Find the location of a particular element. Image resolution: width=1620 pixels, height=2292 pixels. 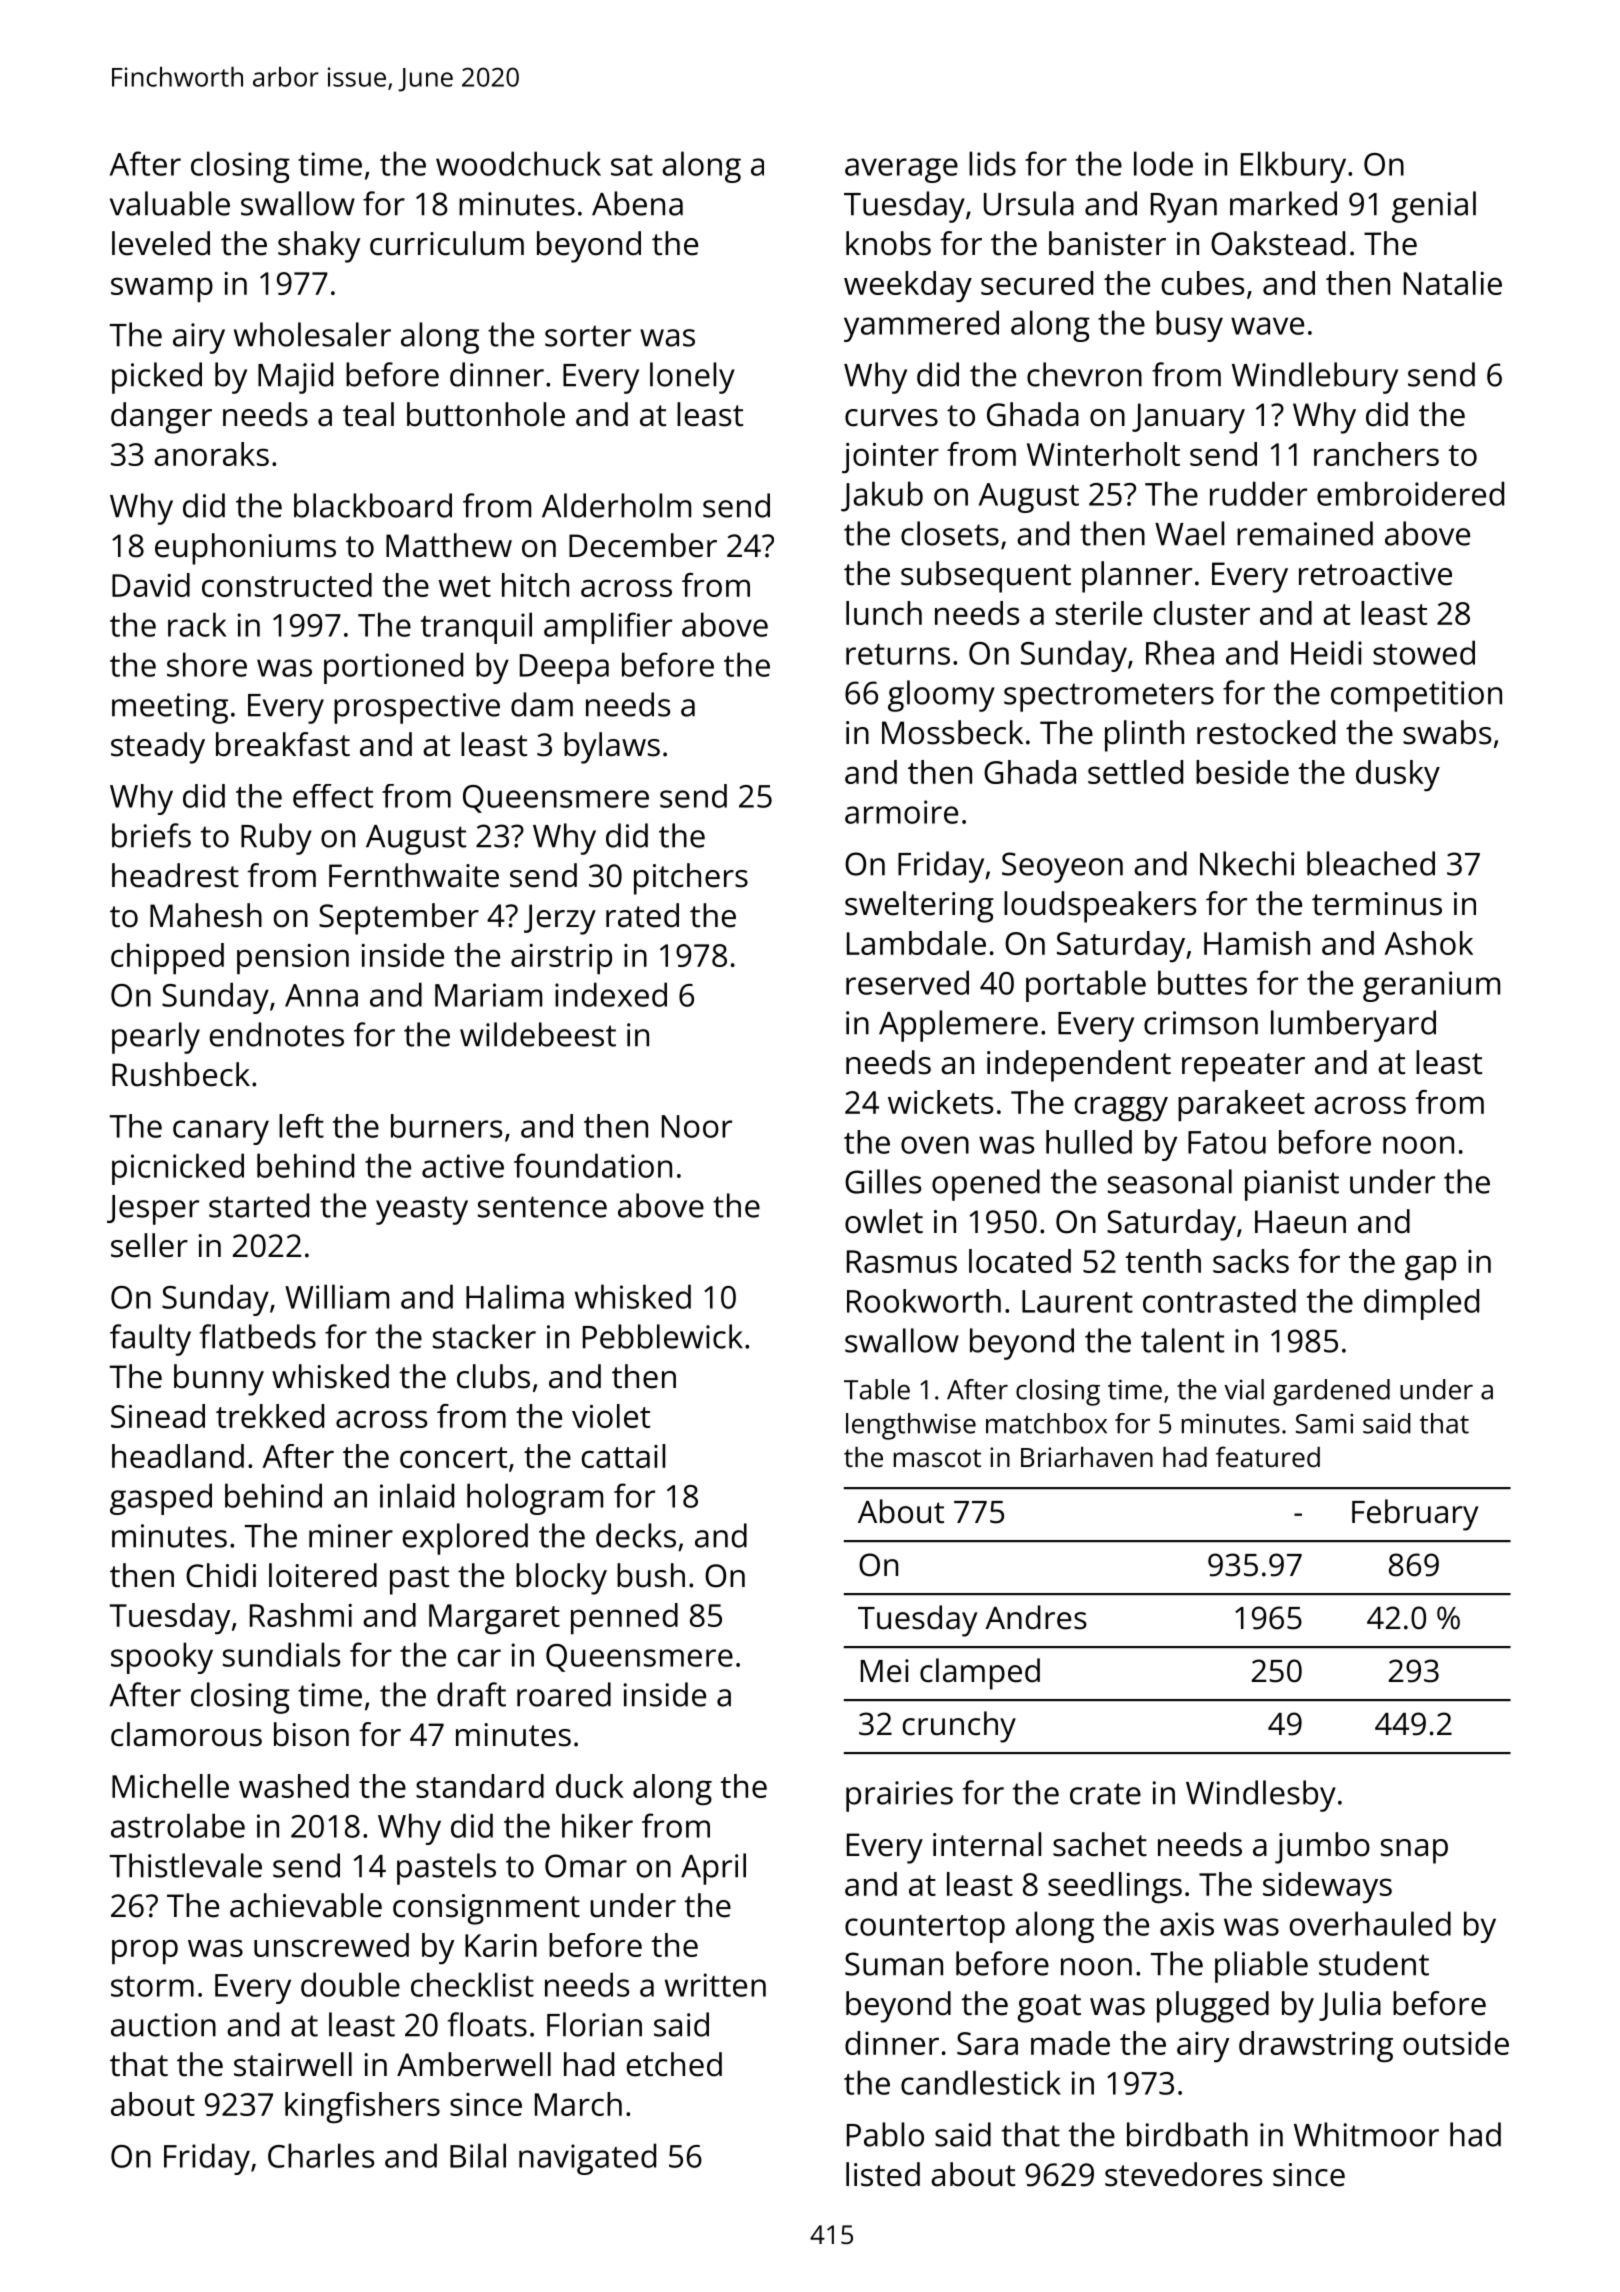

bleached is located at coordinates (1371, 863).
